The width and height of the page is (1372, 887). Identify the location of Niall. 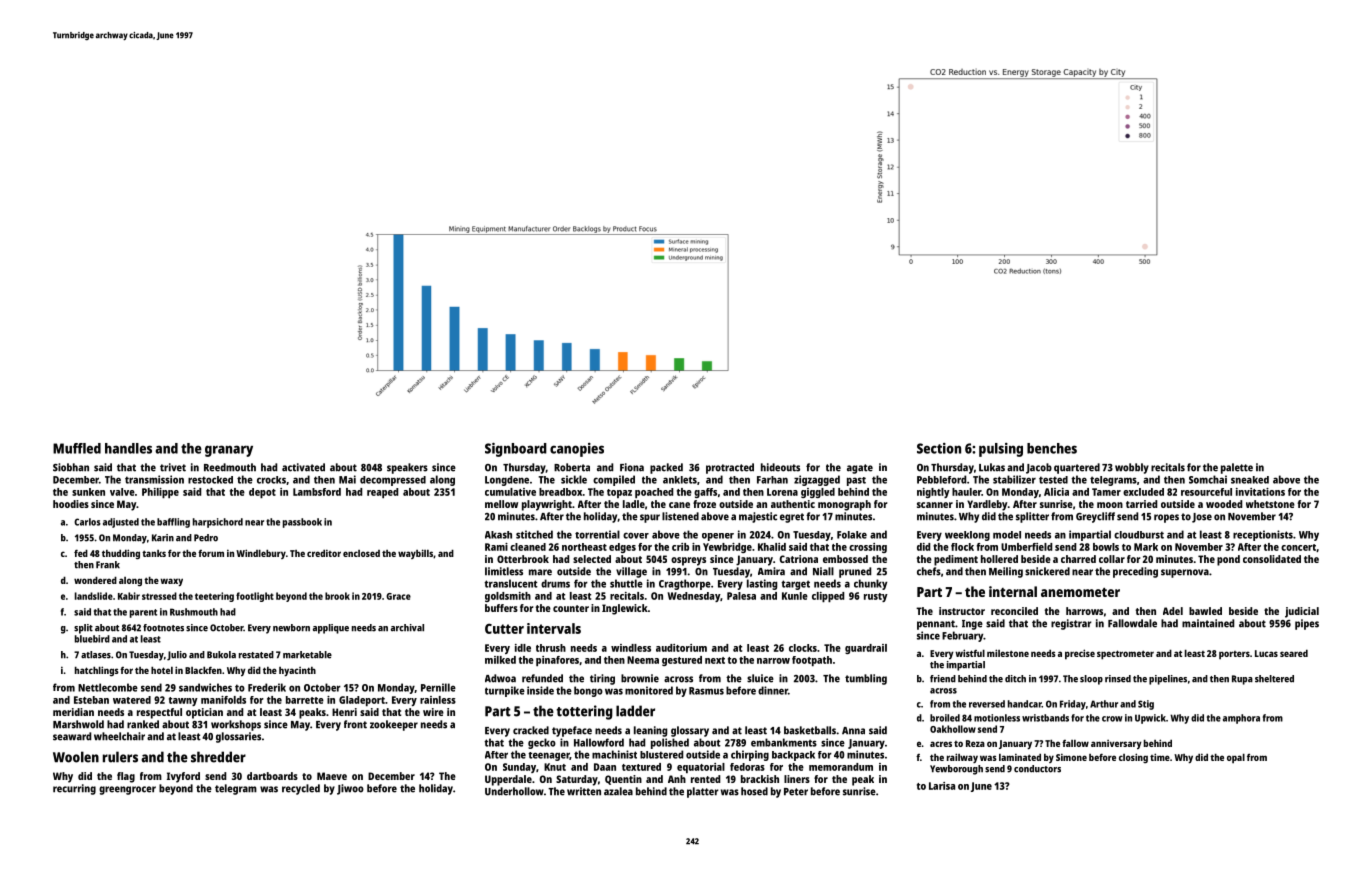
(823, 571).
